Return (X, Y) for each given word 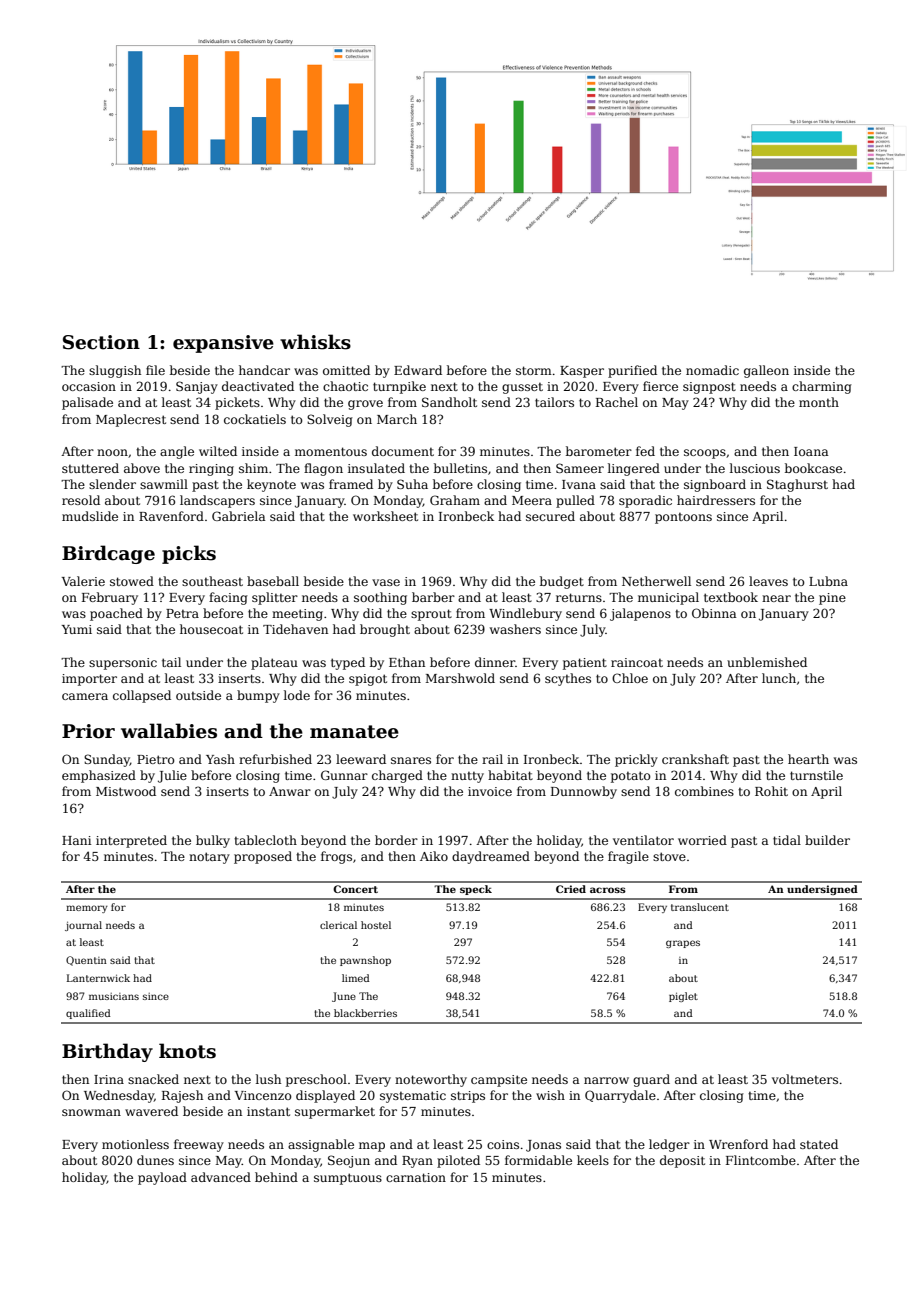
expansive (223, 344)
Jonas (543, 1146)
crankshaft (695, 759)
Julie (172, 776)
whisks (315, 342)
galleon (766, 371)
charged (397, 776)
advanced (221, 1177)
